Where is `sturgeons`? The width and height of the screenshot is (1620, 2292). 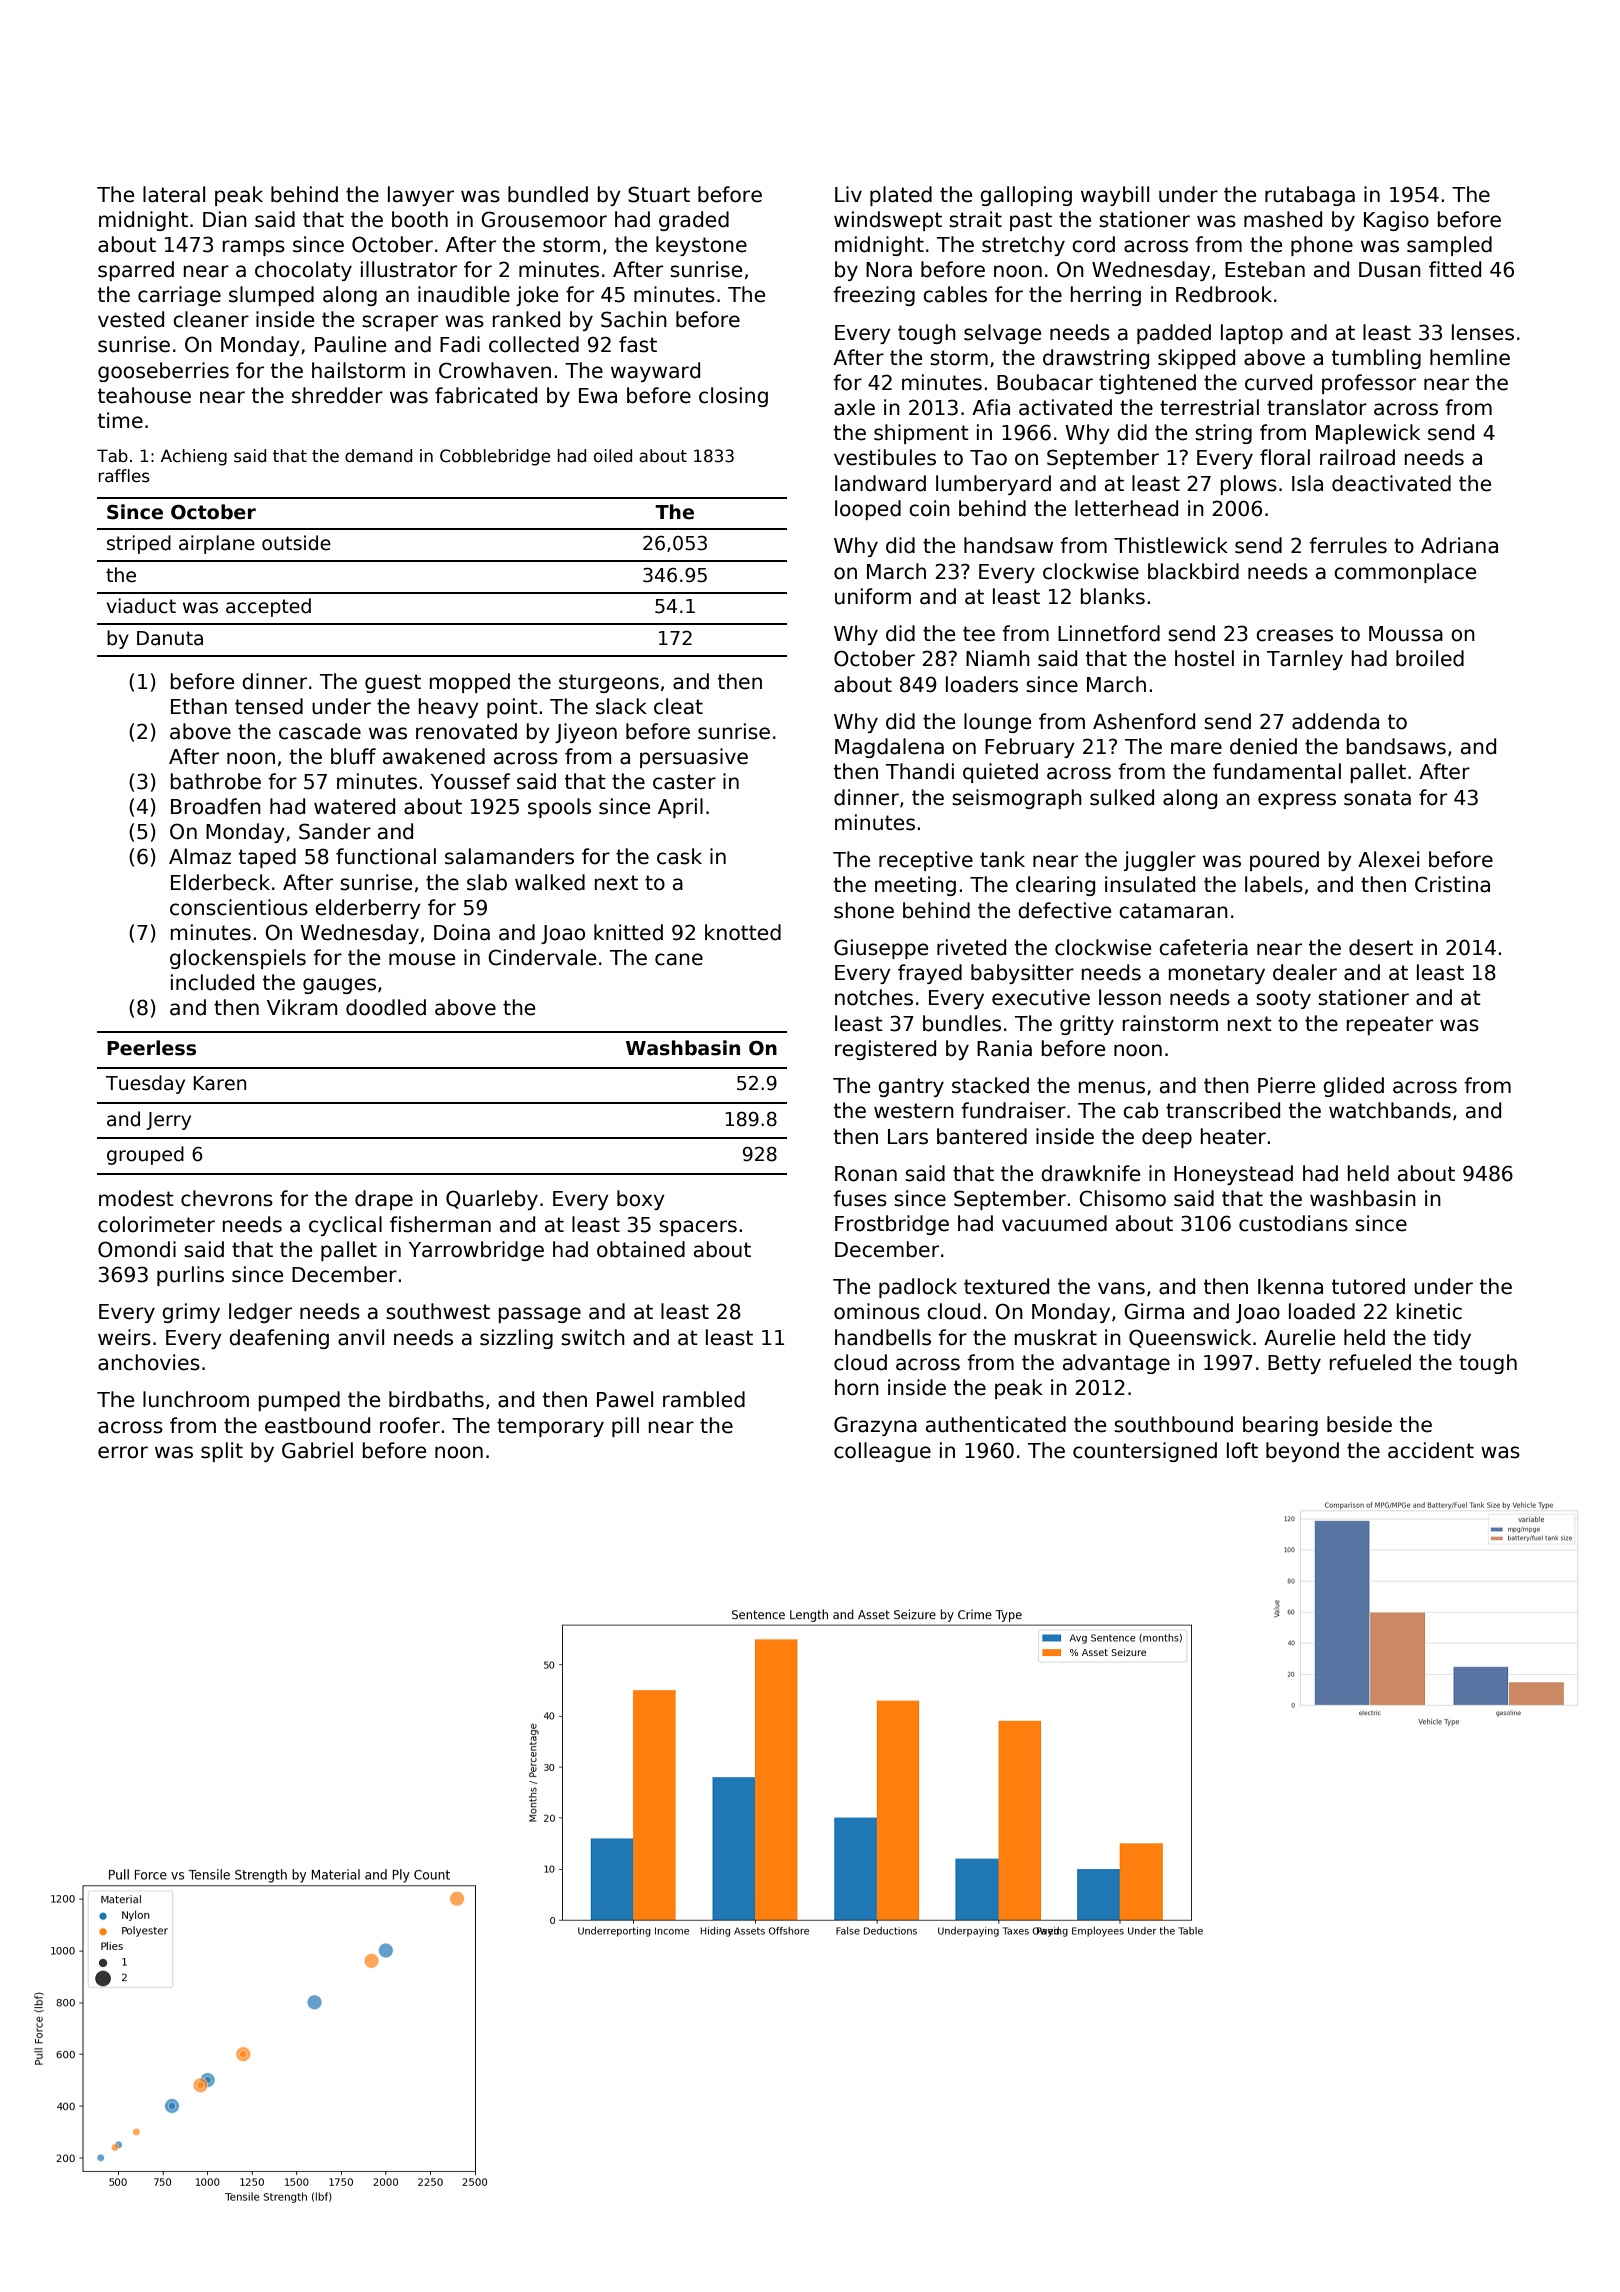
sturgeons is located at coordinates (609, 683).
